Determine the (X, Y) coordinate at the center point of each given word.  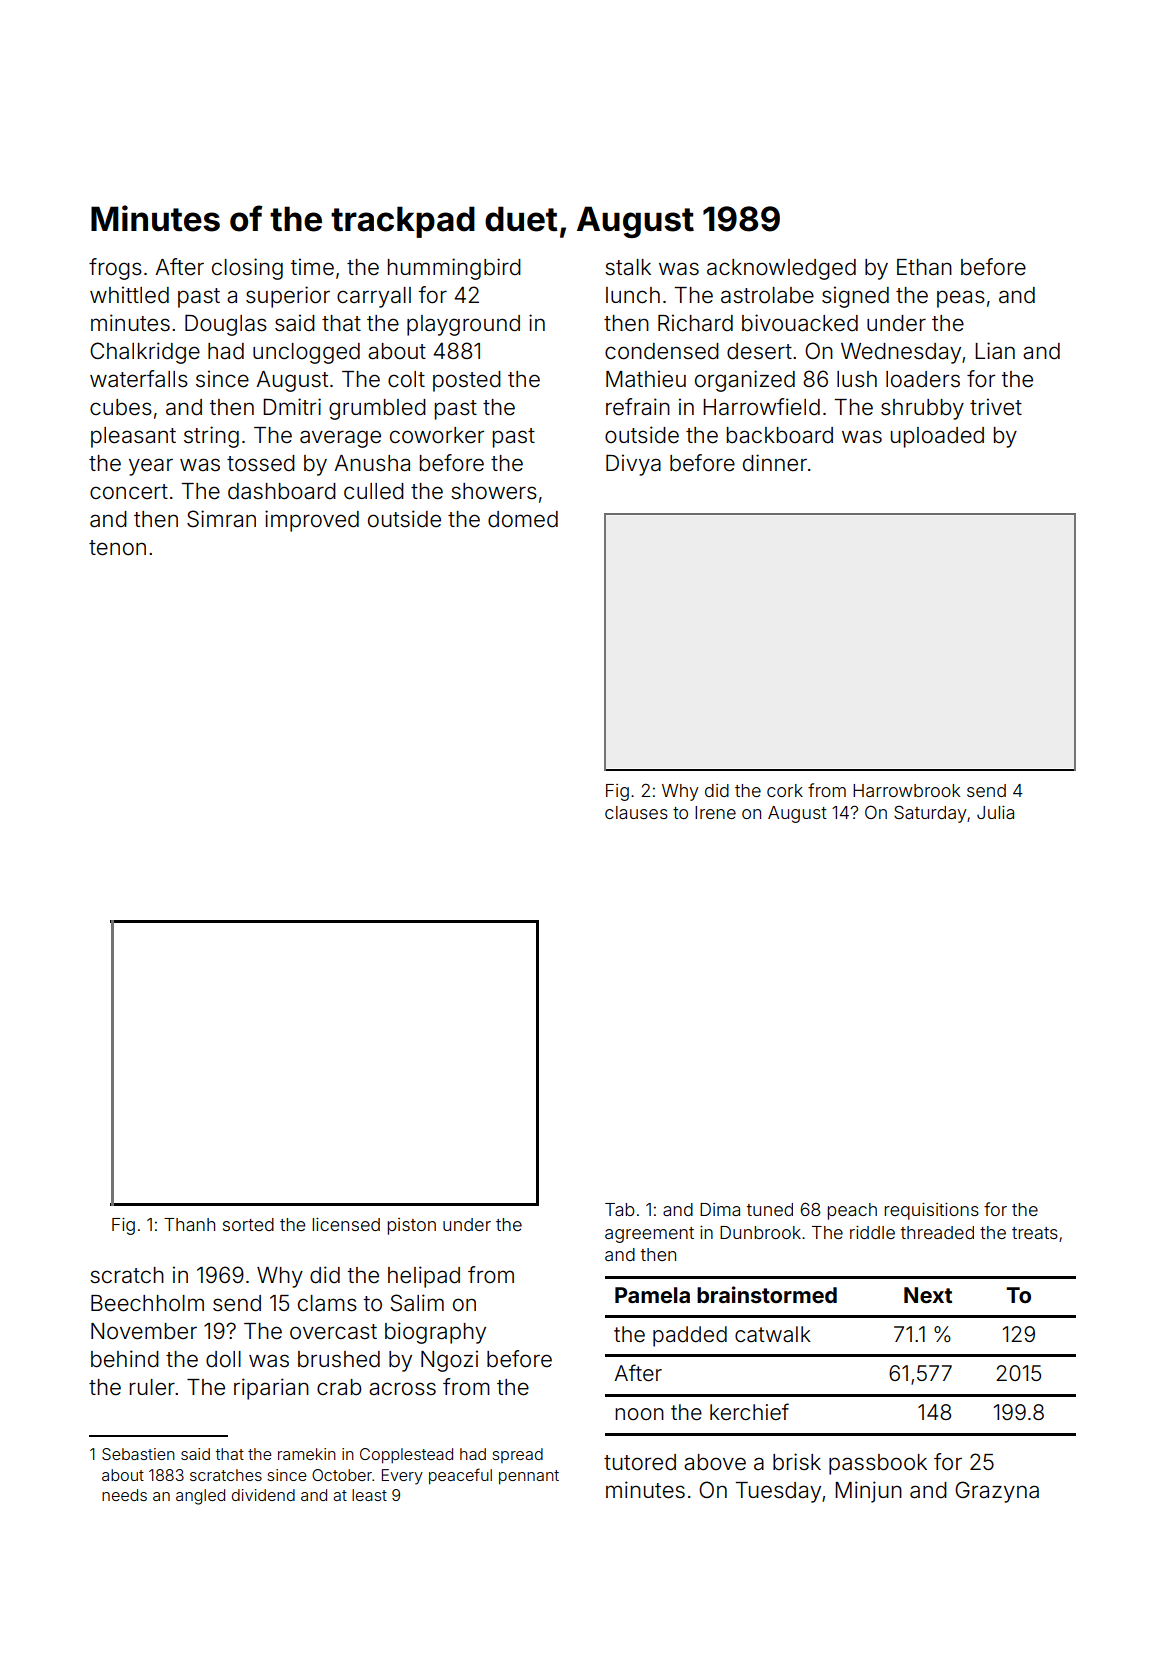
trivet (996, 407)
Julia (995, 812)
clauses (636, 812)
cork (785, 790)
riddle (872, 1232)
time (312, 267)
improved (312, 521)
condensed (662, 351)
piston (411, 1226)
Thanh (189, 1224)
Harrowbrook (906, 790)
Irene (715, 812)
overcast (333, 1332)
